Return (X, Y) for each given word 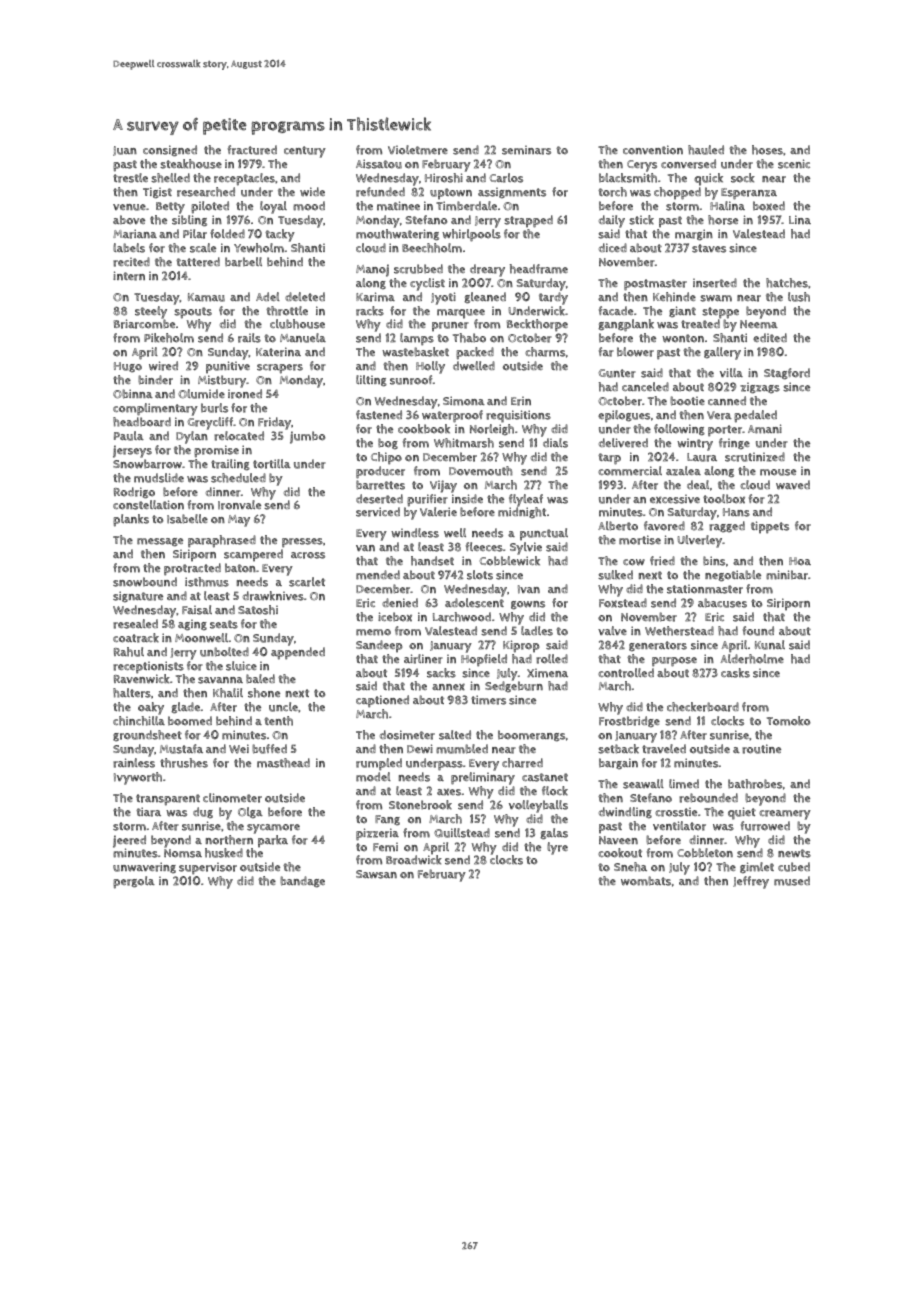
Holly (430, 367)
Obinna (133, 394)
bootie (687, 401)
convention (653, 150)
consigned (170, 151)
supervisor (208, 868)
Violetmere (418, 150)
